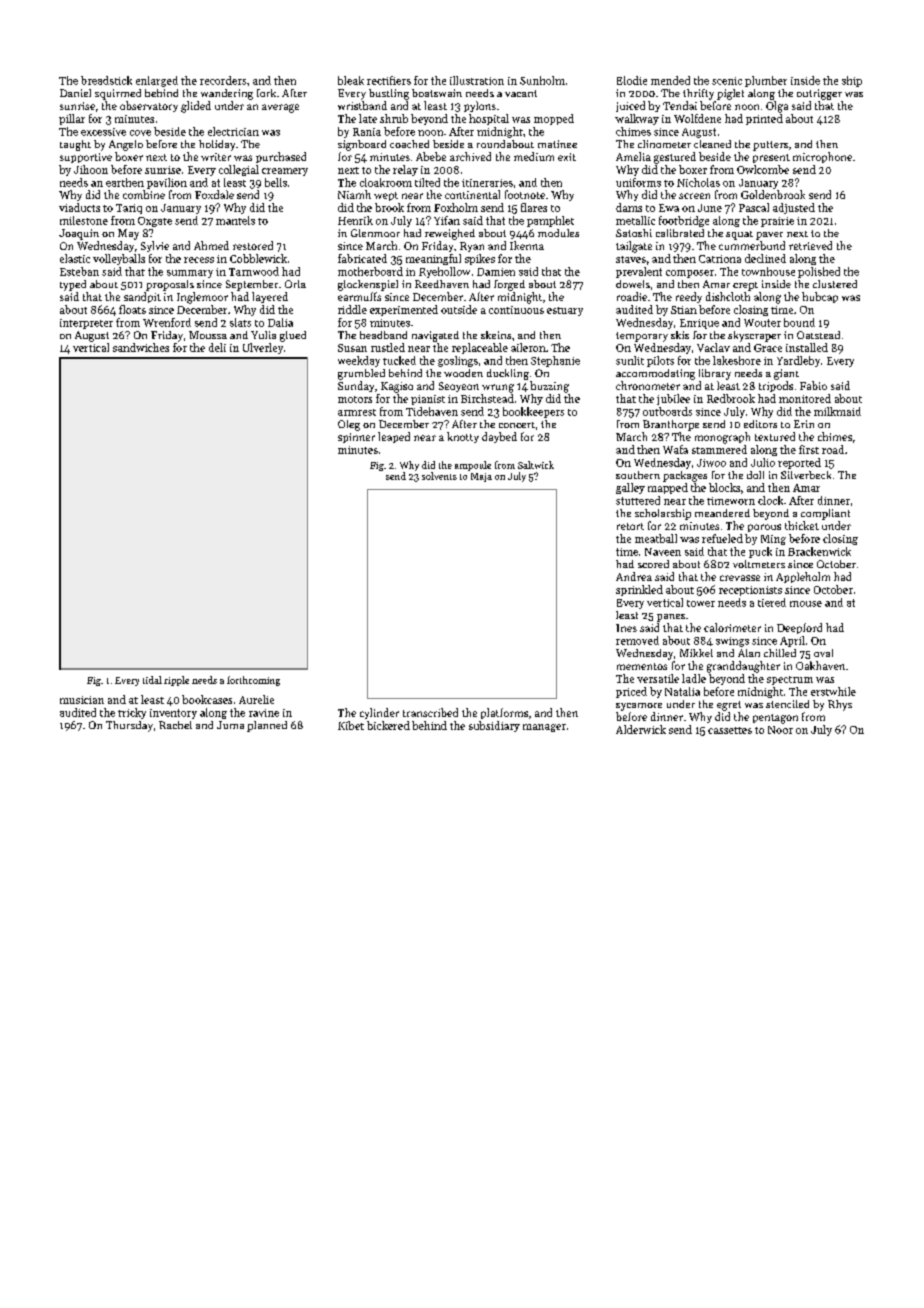 The width and height of the screenshot is (924, 1308). I want to click on retort, so click(630, 526).
